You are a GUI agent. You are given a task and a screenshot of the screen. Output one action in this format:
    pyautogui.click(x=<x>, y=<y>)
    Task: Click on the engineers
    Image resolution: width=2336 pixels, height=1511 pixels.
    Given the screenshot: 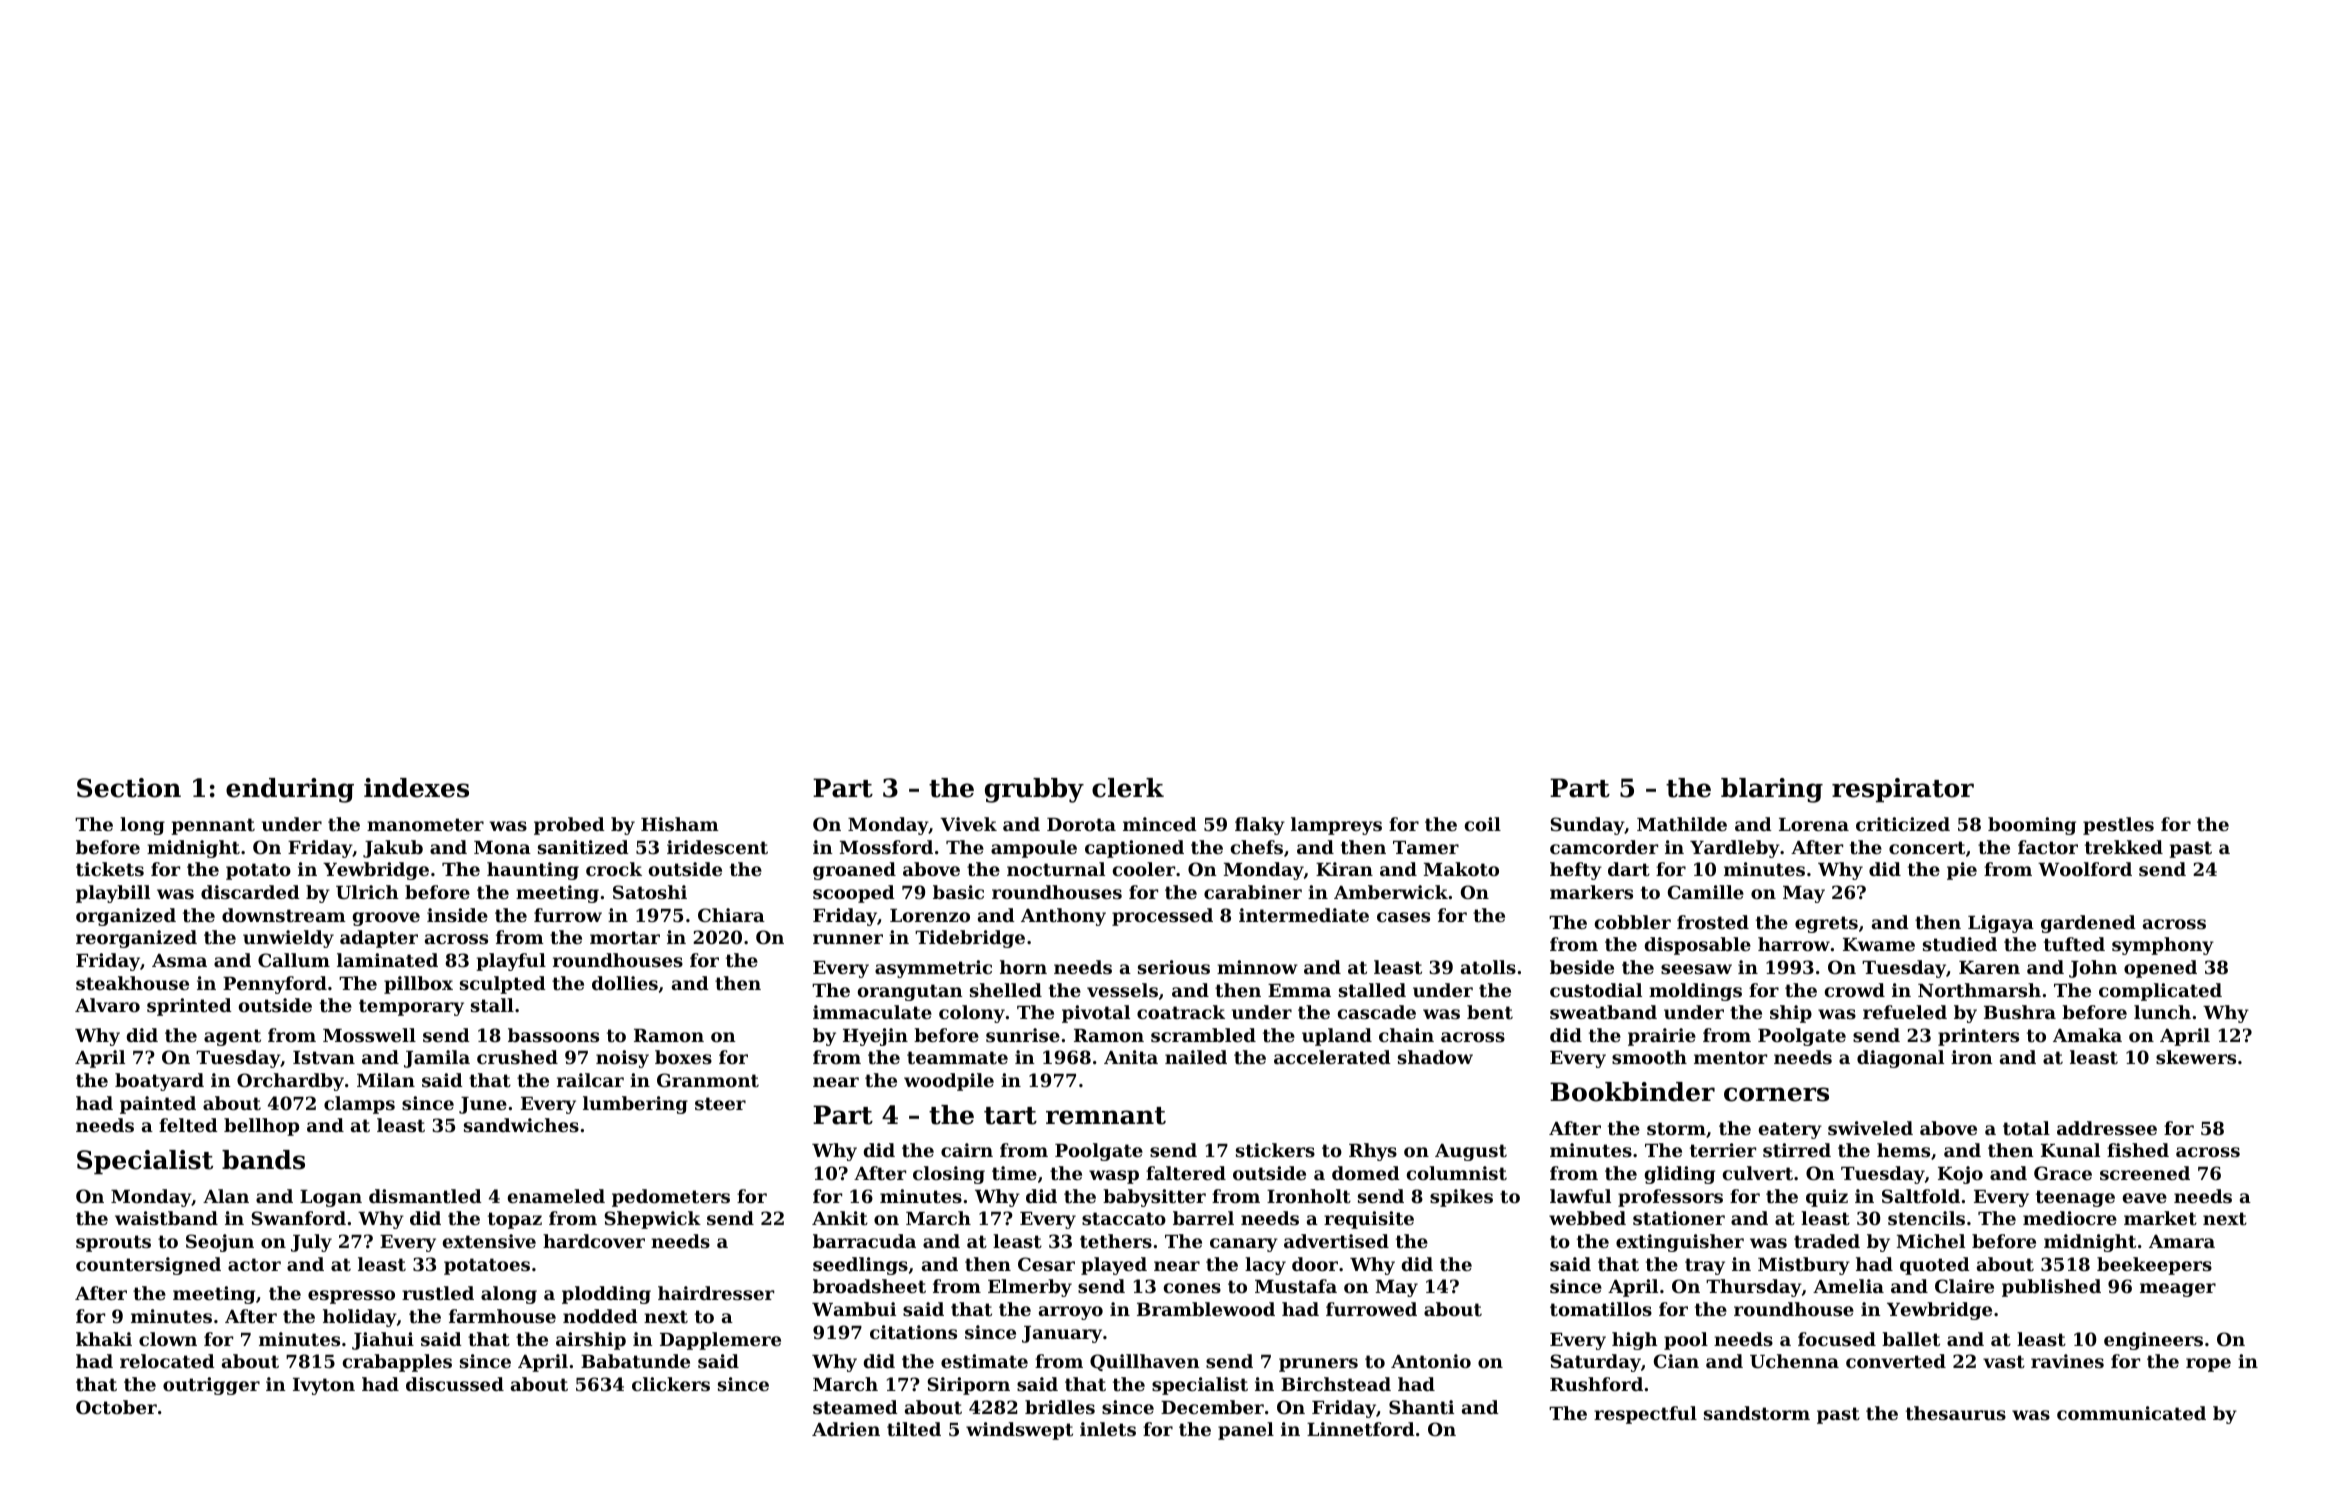 What is the action you would take?
    pyautogui.click(x=2153, y=1341)
